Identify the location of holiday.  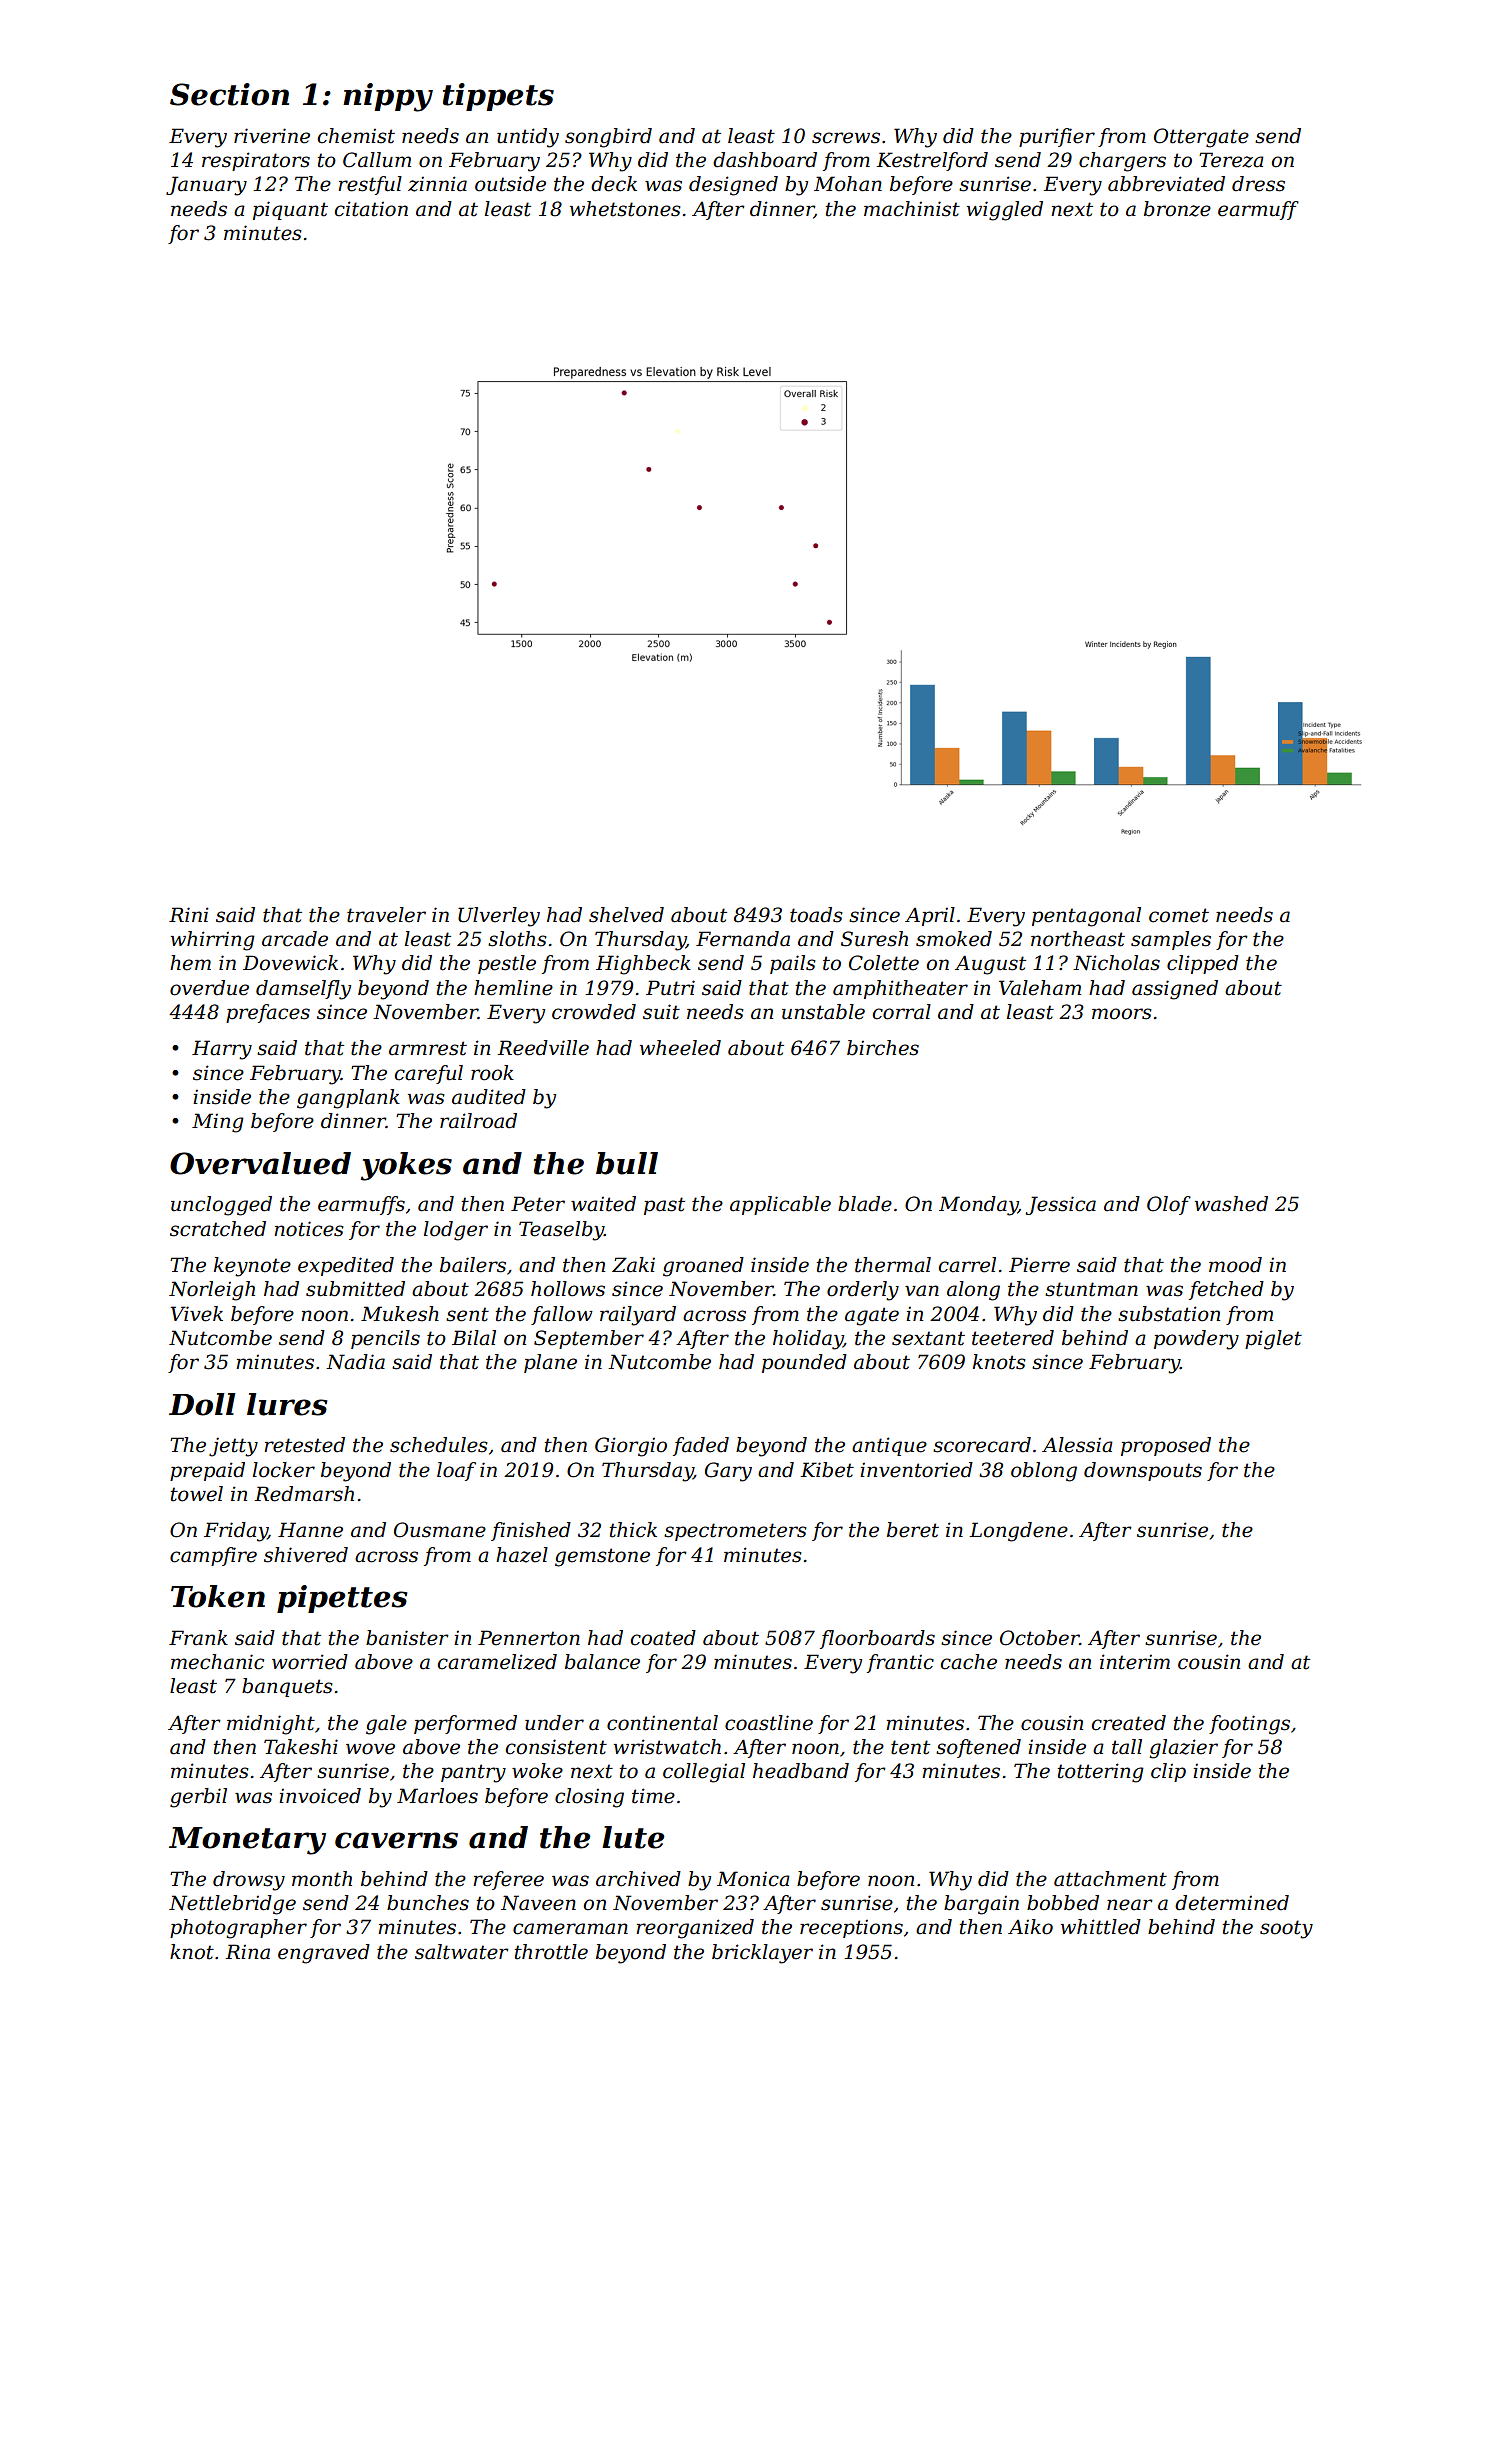
(808, 1340).
